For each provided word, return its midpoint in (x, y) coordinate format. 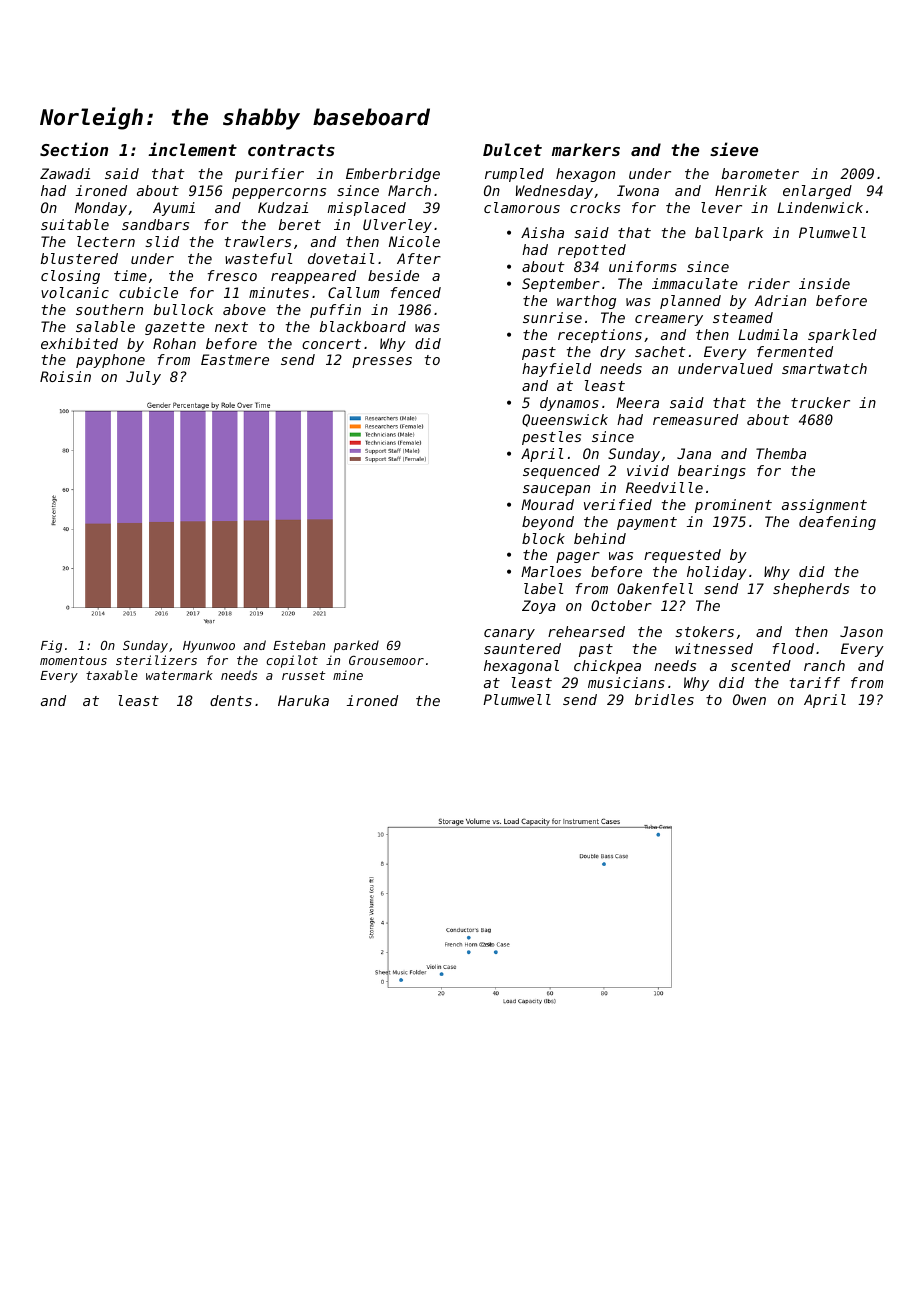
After (419, 258)
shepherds (811, 590)
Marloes (551, 571)
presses (382, 362)
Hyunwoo (209, 647)
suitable (75, 224)
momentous (73, 660)
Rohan (174, 343)
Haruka (303, 700)
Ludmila (768, 334)
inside (824, 283)
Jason (861, 631)
